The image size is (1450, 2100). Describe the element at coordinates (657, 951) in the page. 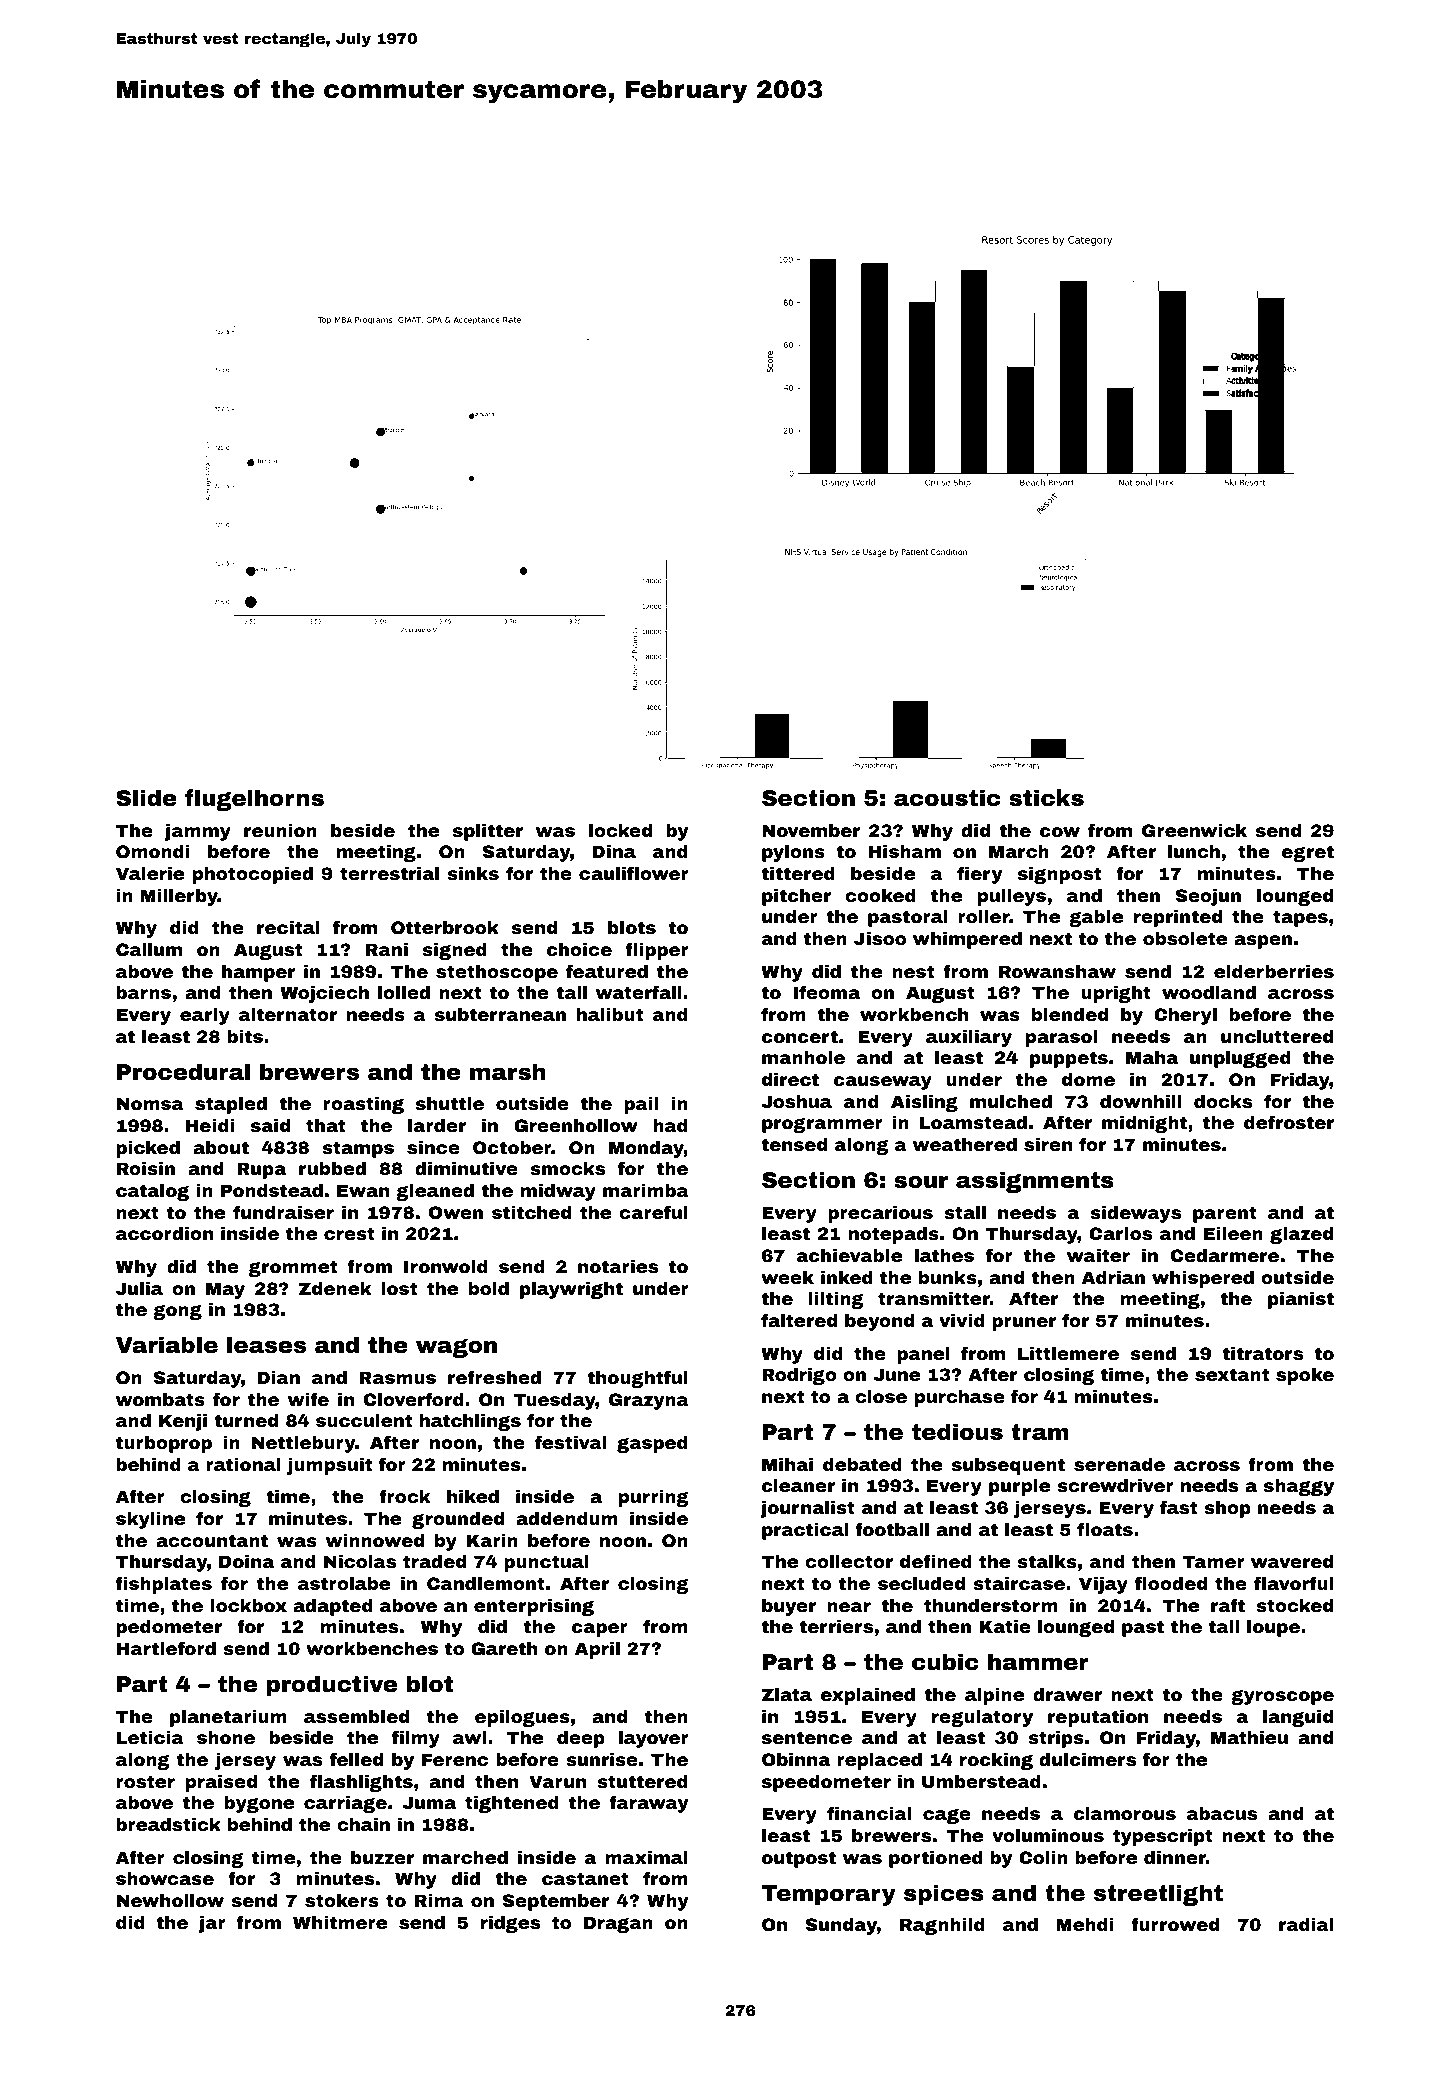

I see `flipper` at that location.
